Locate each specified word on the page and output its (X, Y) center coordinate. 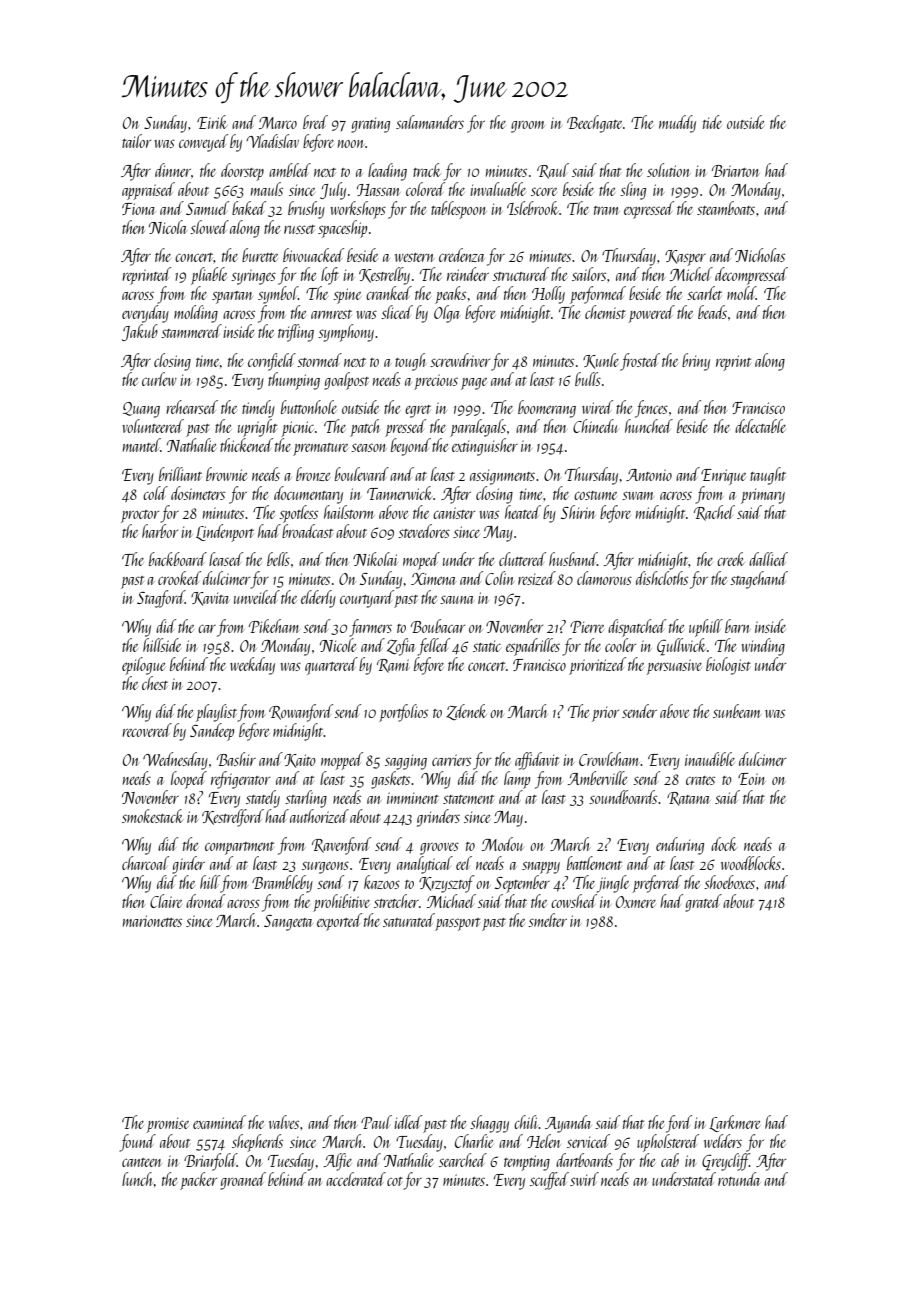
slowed (209, 227)
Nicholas (760, 255)
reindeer (468, 274)
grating (370, 125)
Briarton (735, 171)
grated (703, 903)
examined (219, 1122)
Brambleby (282, 884)
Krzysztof (447, 884)
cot (395, 1181)
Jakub (140, 332)
